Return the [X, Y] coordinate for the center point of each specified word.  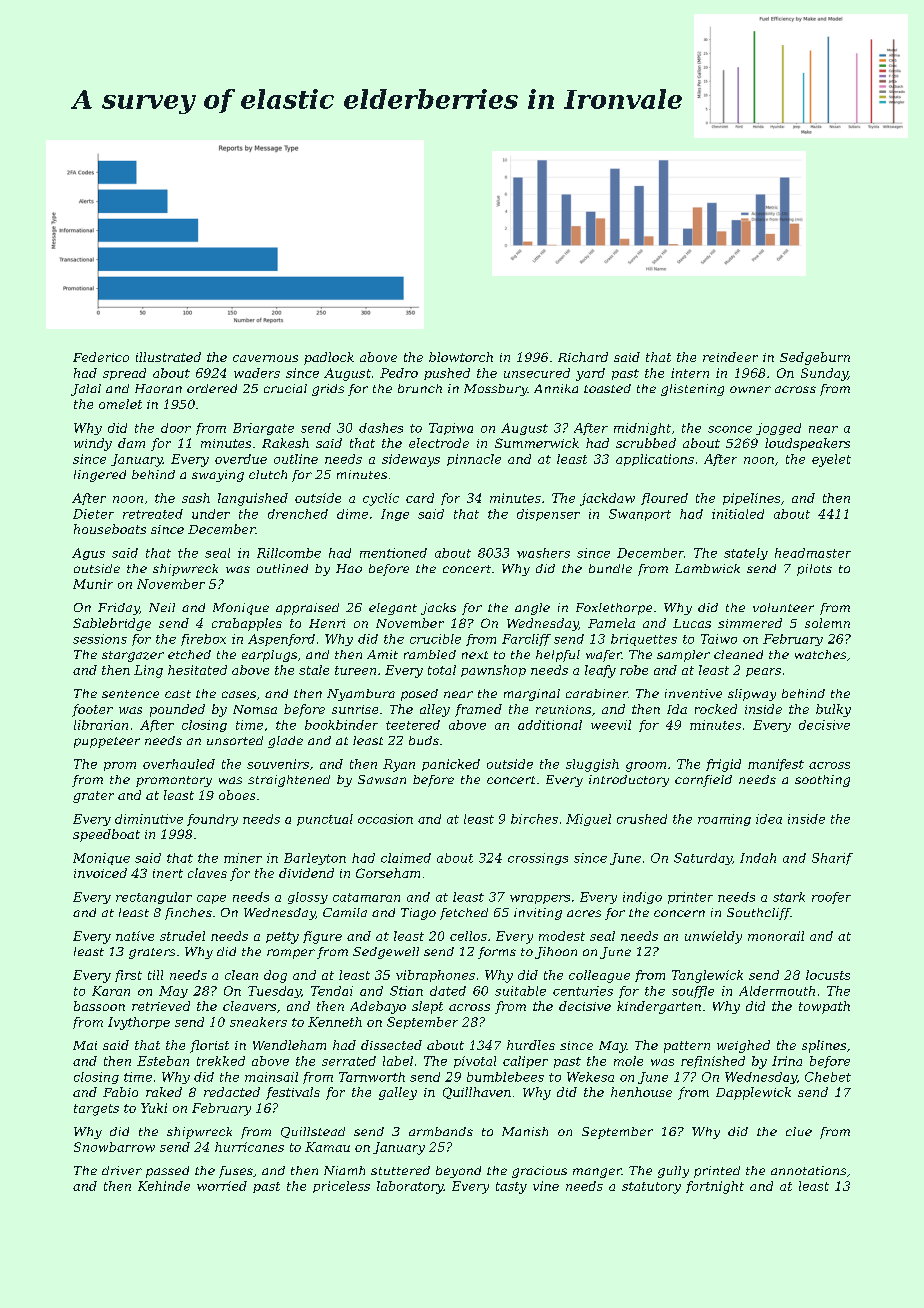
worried [222, 1186]
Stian [406, 991]
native [135, 936]
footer [92, 710]
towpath [824, 1007]
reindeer [730, 357]
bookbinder [341, 725]
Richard [583, 357]
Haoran [158, 388]
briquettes [644, 640]
